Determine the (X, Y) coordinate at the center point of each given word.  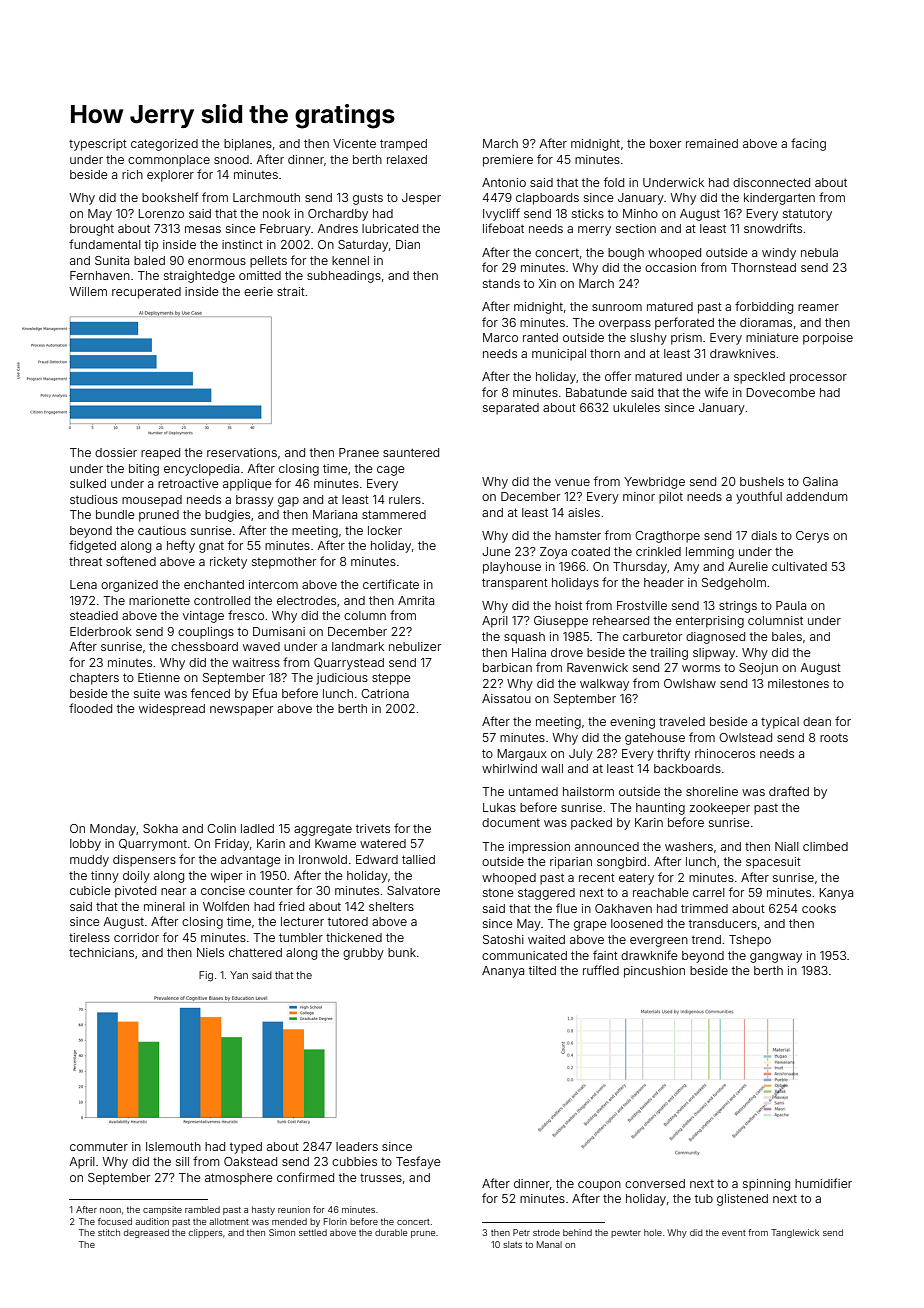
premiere (508, 161)
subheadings (344, 277)
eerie (258, 291)
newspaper (241, 711)
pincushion (654, 972)
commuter (99, 1147)
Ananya (503, 972)
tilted (542, 970)
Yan (239, 975)
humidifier (823, 1183)
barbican (507, 667)
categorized (164, 145)
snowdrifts (773, 228)
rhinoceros (725, 753)
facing (808, 144)
